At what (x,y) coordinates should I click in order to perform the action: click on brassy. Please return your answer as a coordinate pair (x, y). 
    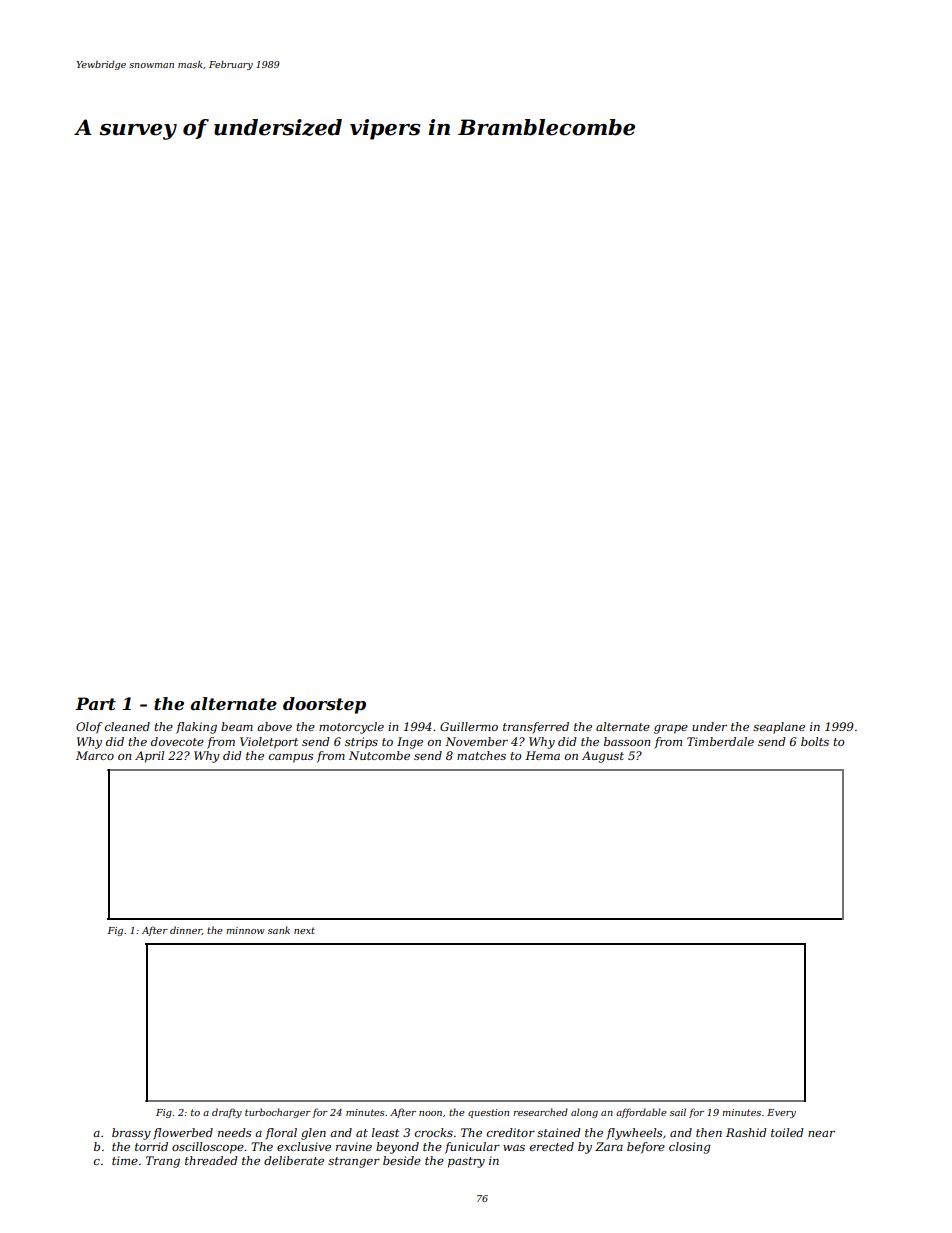
    Looking at the image, I should click on (131, 1134).
